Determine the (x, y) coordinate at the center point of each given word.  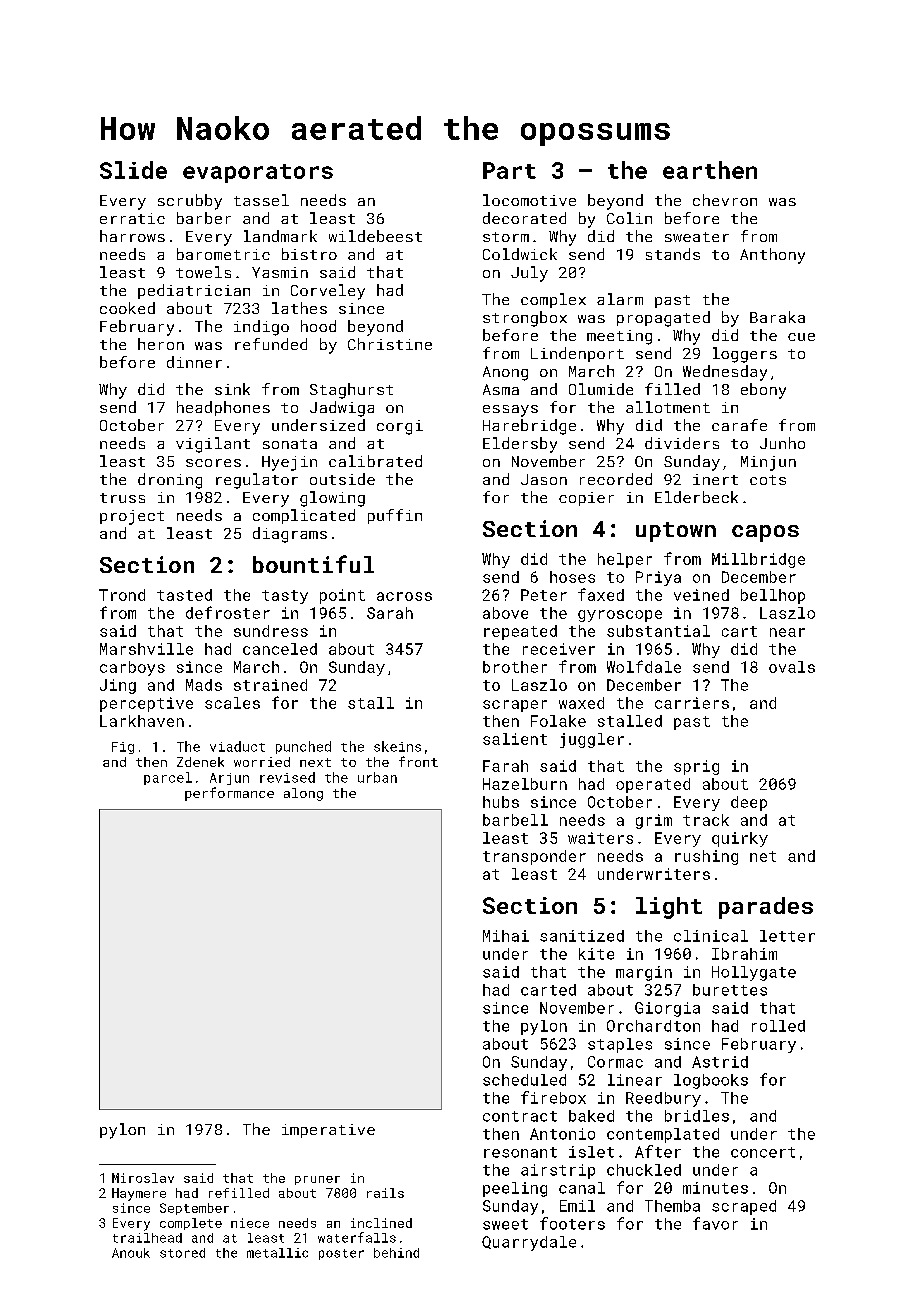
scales (232, 703)
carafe (739, 425)
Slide (133, 170)
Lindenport (577, 354)
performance (229, 794)
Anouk (131, 1253)
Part (509, 170)
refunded (271, 344)
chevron (725, 200)
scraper (515, 706)
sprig (696, 767)
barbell (515, 820)
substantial (658, 631)
